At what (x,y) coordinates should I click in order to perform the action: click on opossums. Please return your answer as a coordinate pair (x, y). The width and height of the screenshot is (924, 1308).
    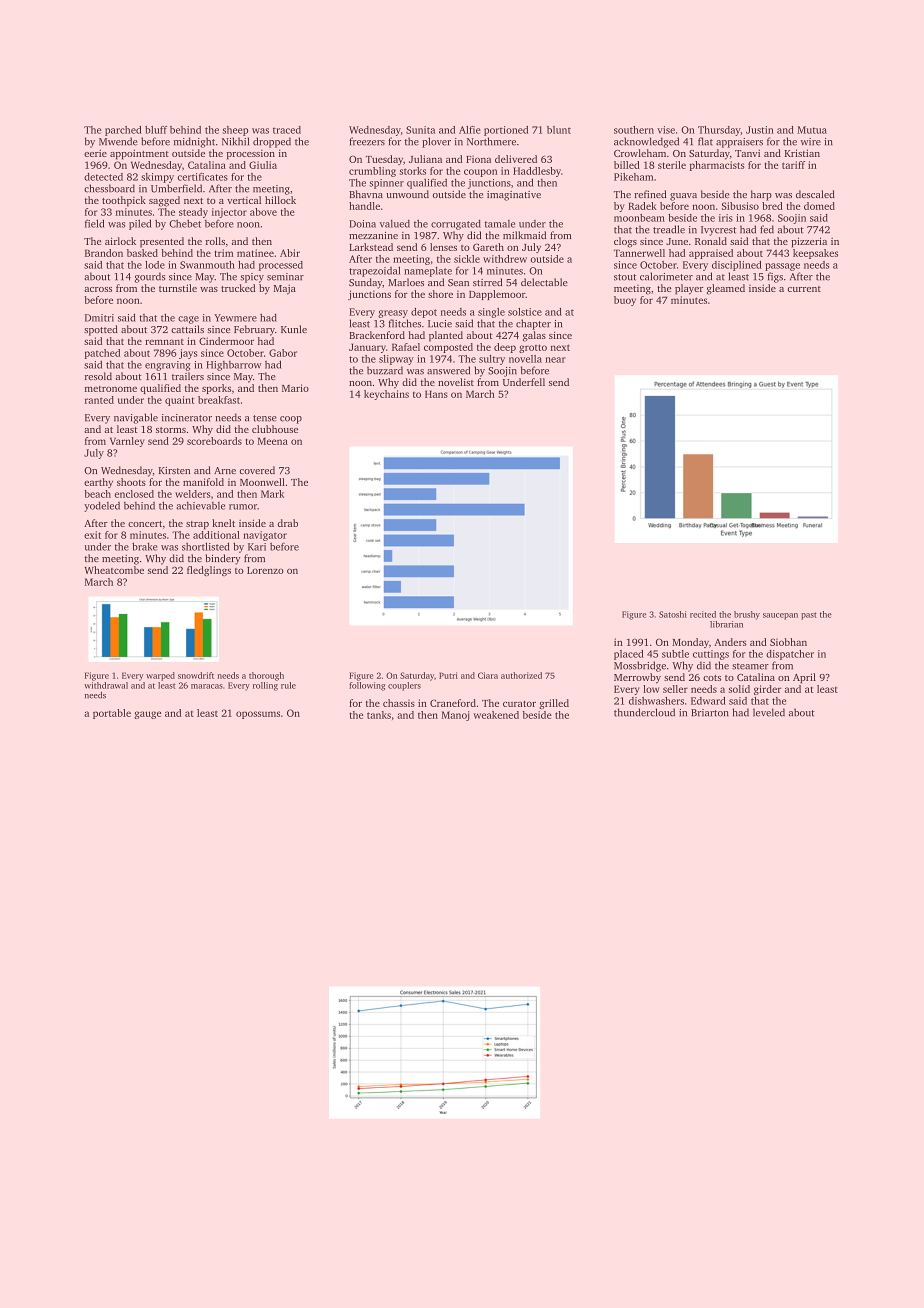
    Looking at the image, I should click on (258, 715).
